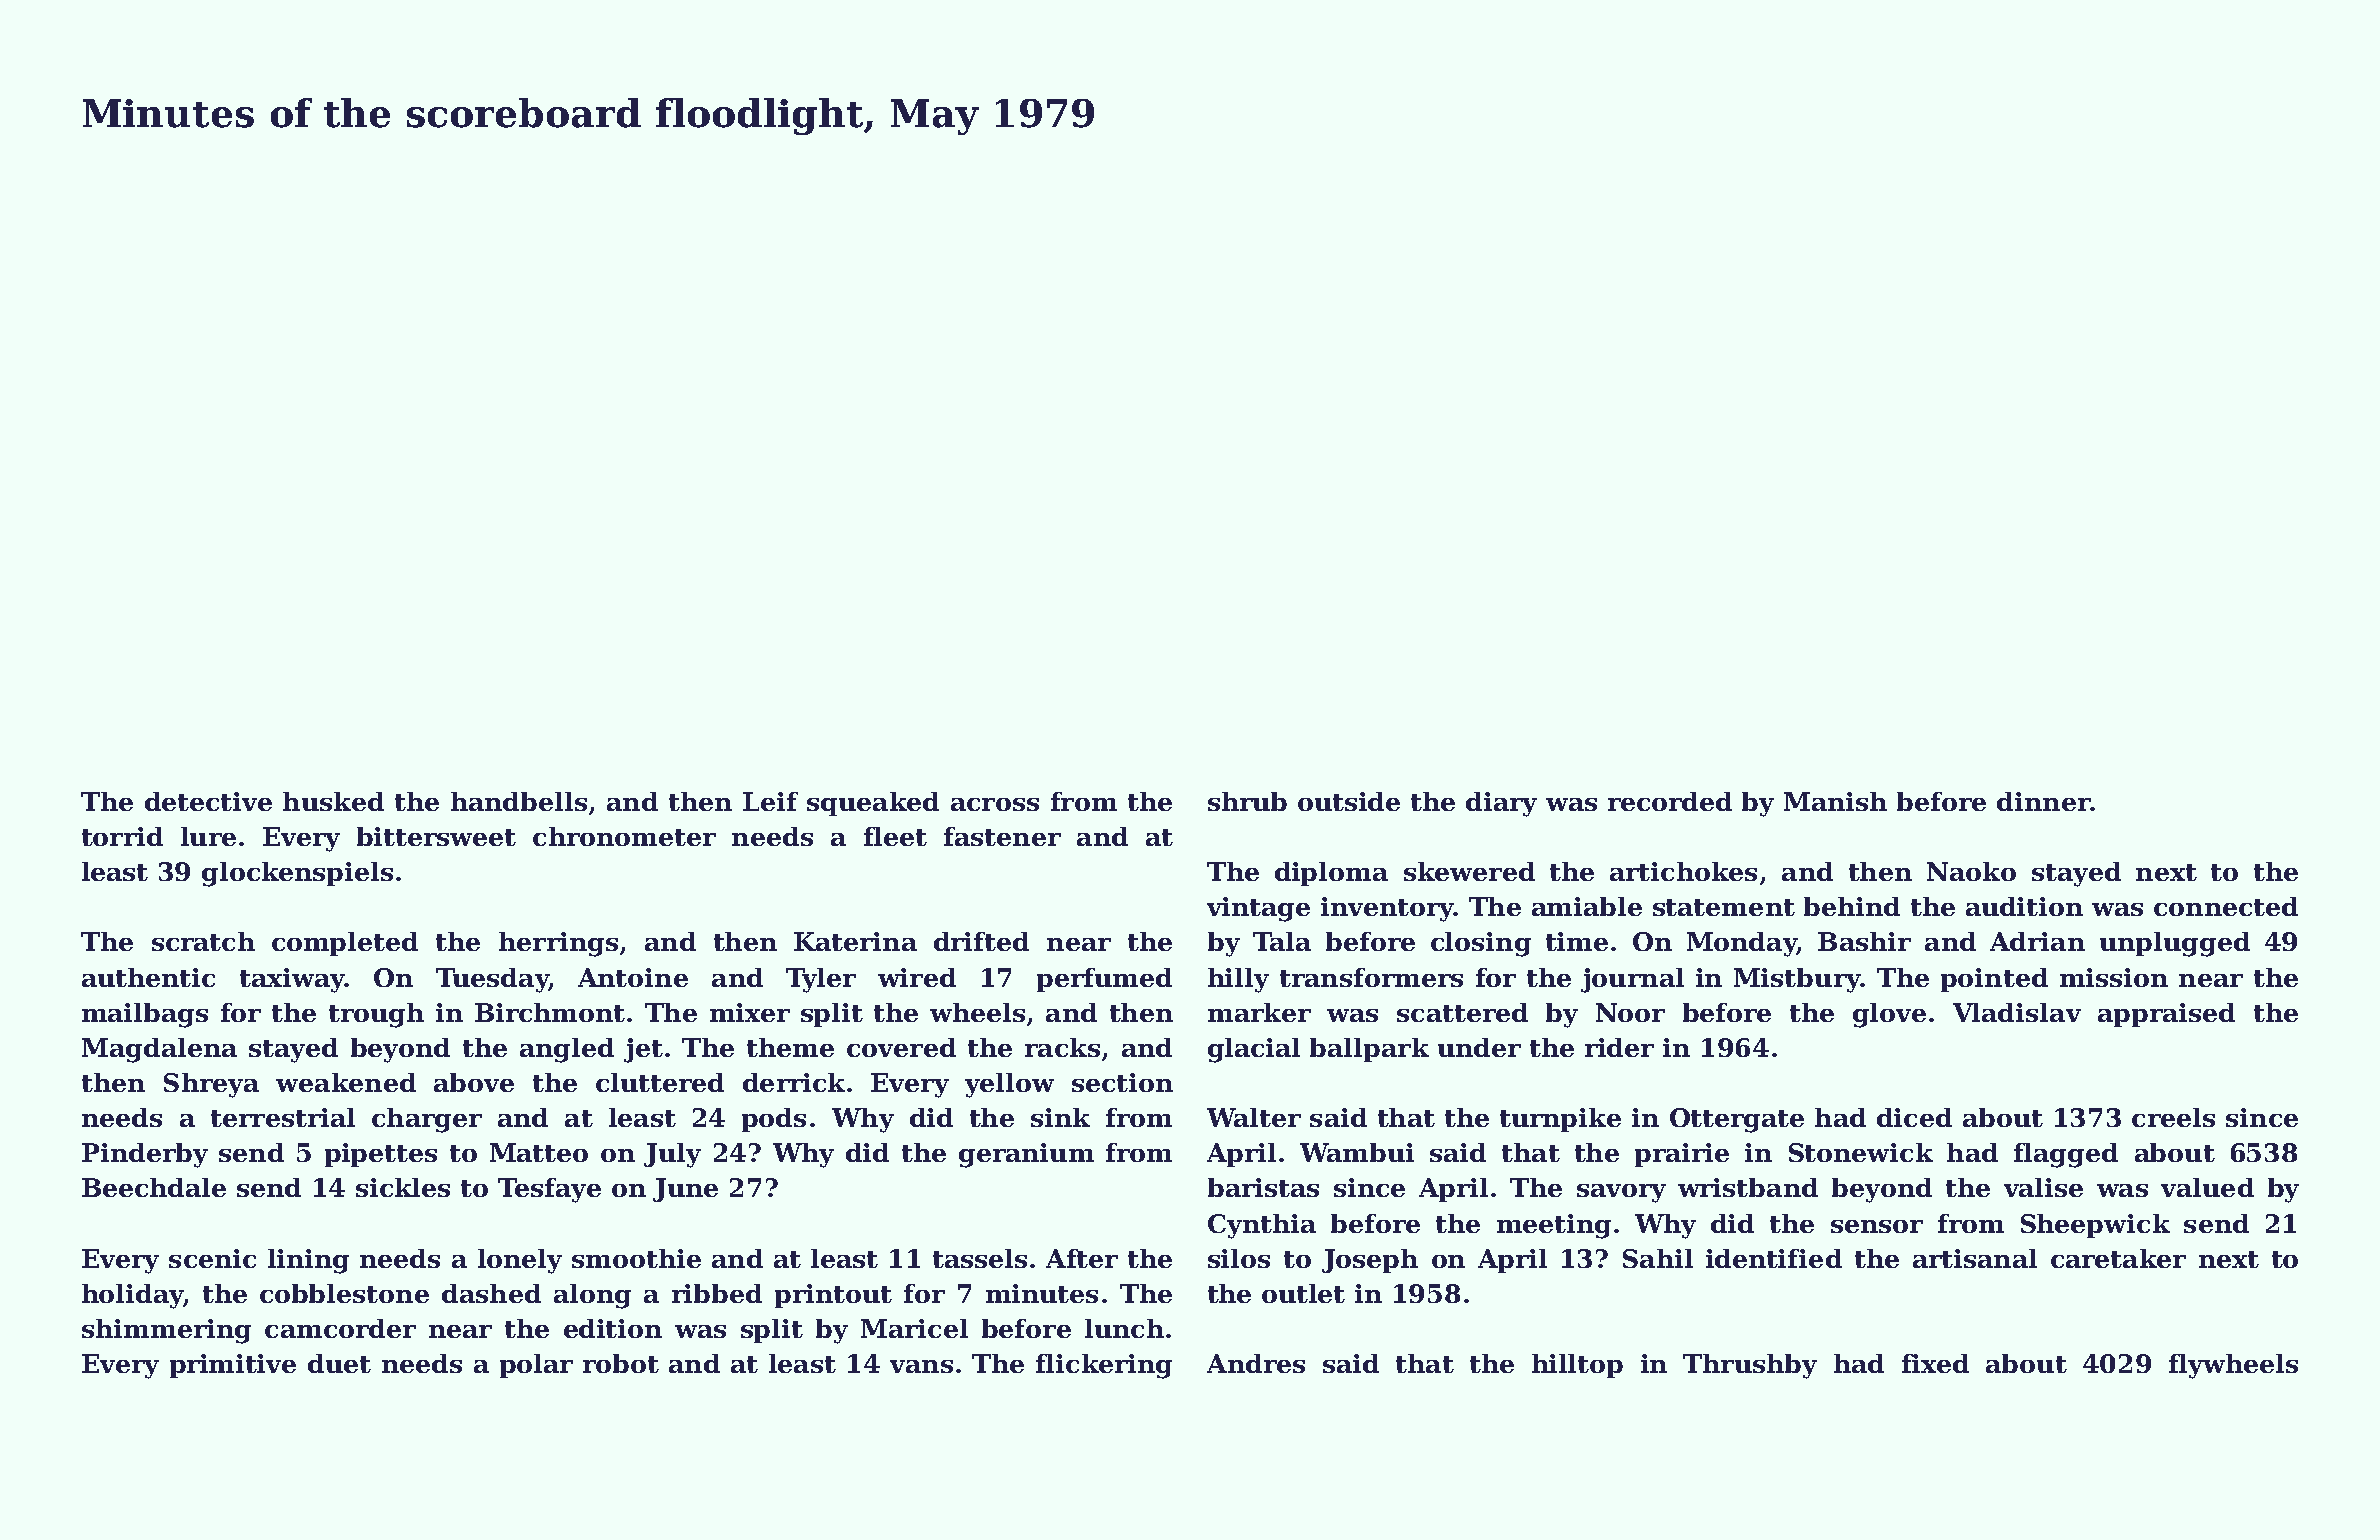 This screenshot has height=1540, width=2380. What do you see at coordinates (2043, 801) in the screenshot?
I see `dinner` at bounding box center [2043, 801].
